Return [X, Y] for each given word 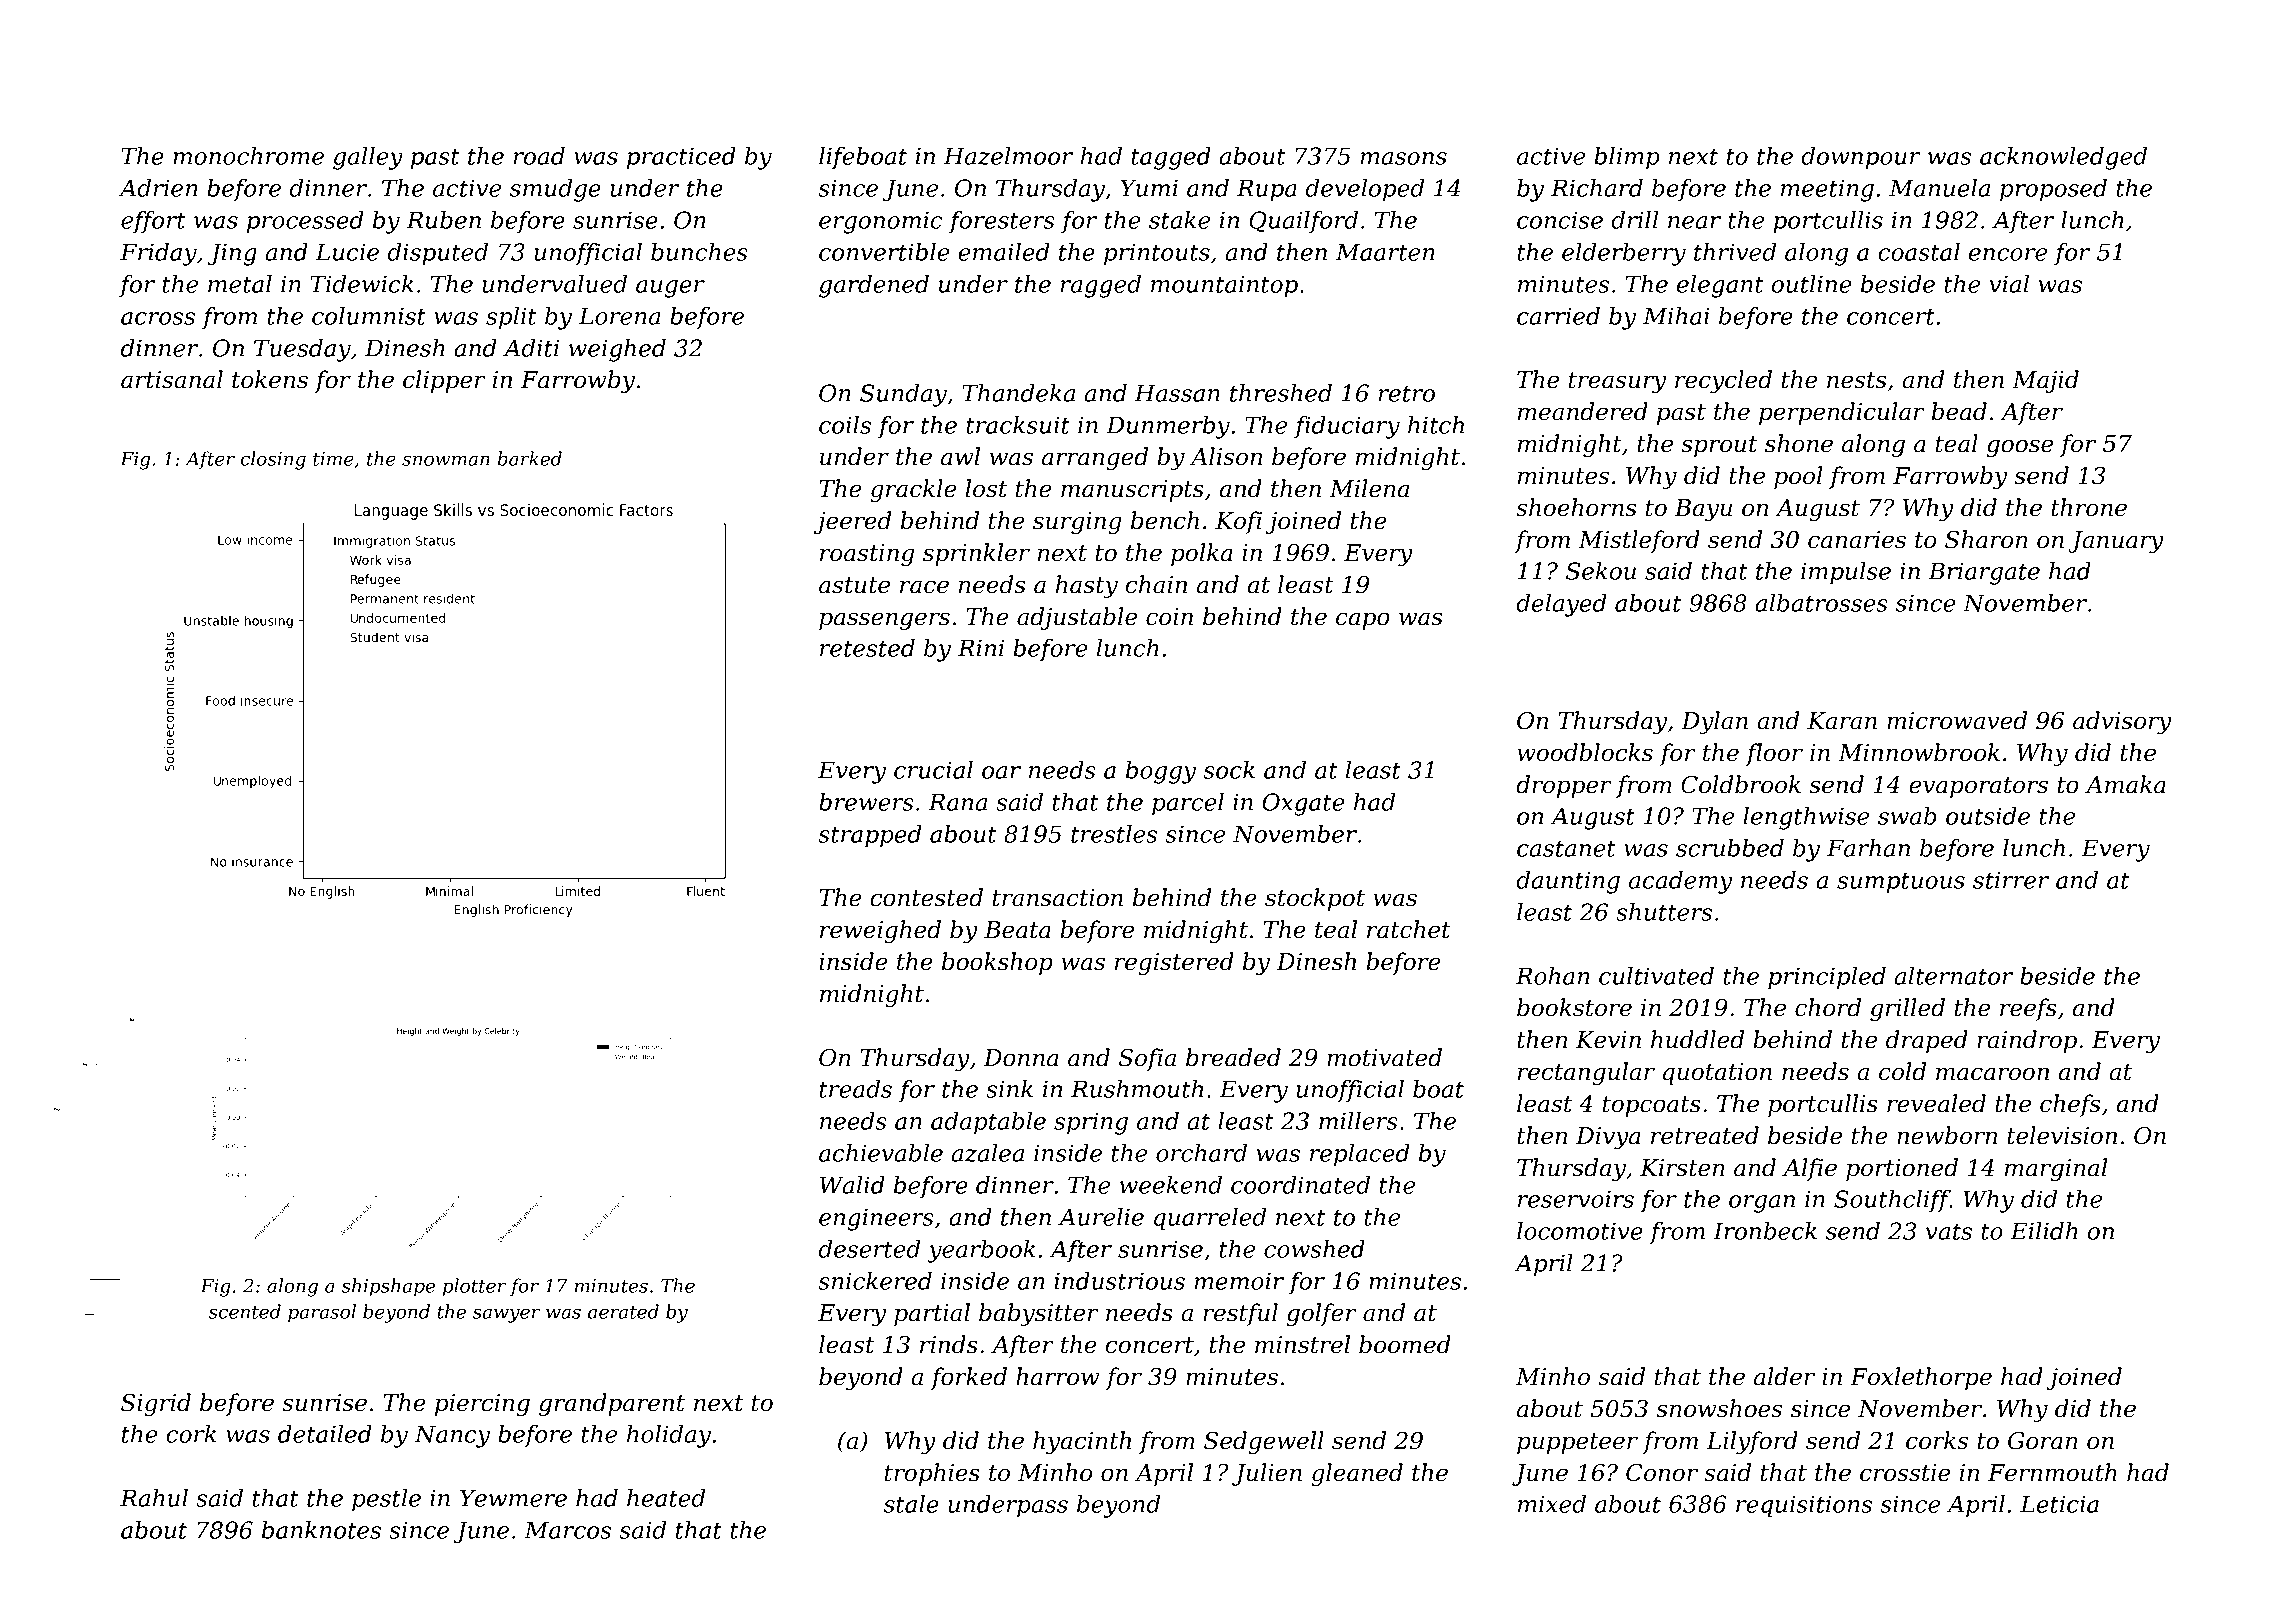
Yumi [1149, 188]
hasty [1087, 586]
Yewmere [513, 1498]
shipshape [388, 1287]
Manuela [1939, 188]
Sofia [1147, 1059]
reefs [2028, 1009]
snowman [446, 460]
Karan [1842, 721]
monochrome [248, 156]
